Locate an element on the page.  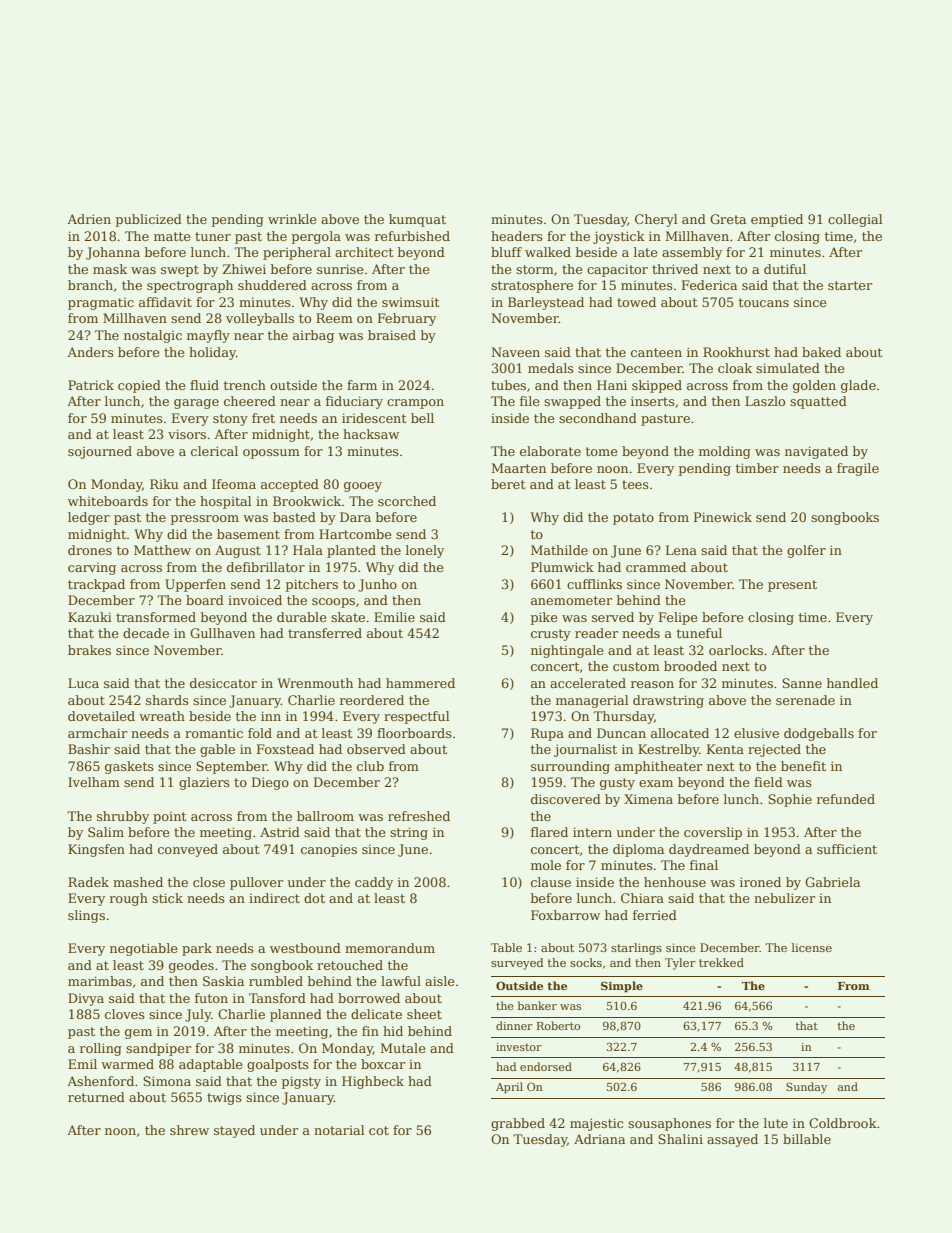
endorsed is located at coordinates (546, 1066).
